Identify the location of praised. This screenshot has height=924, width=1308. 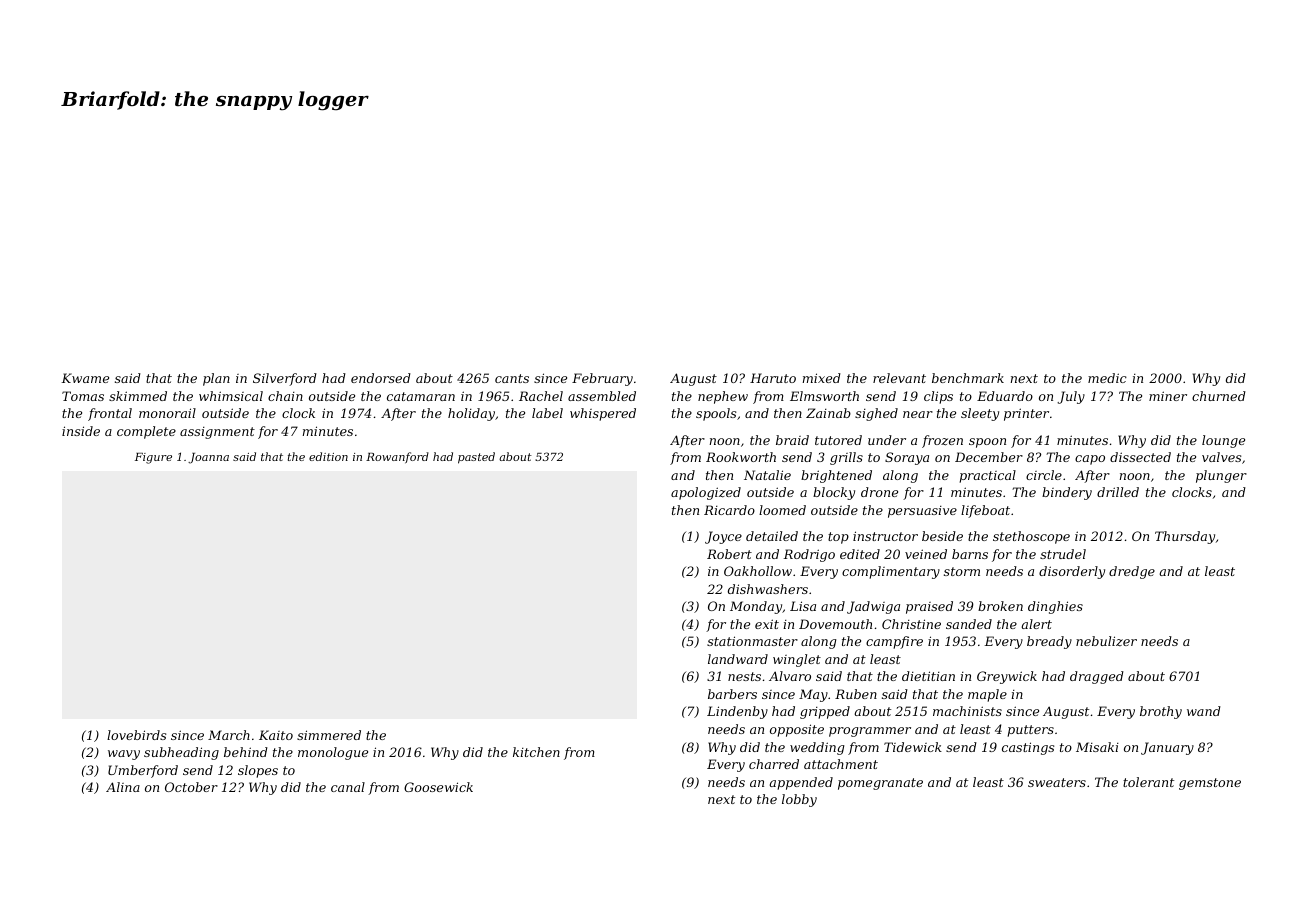
(929, 607).
